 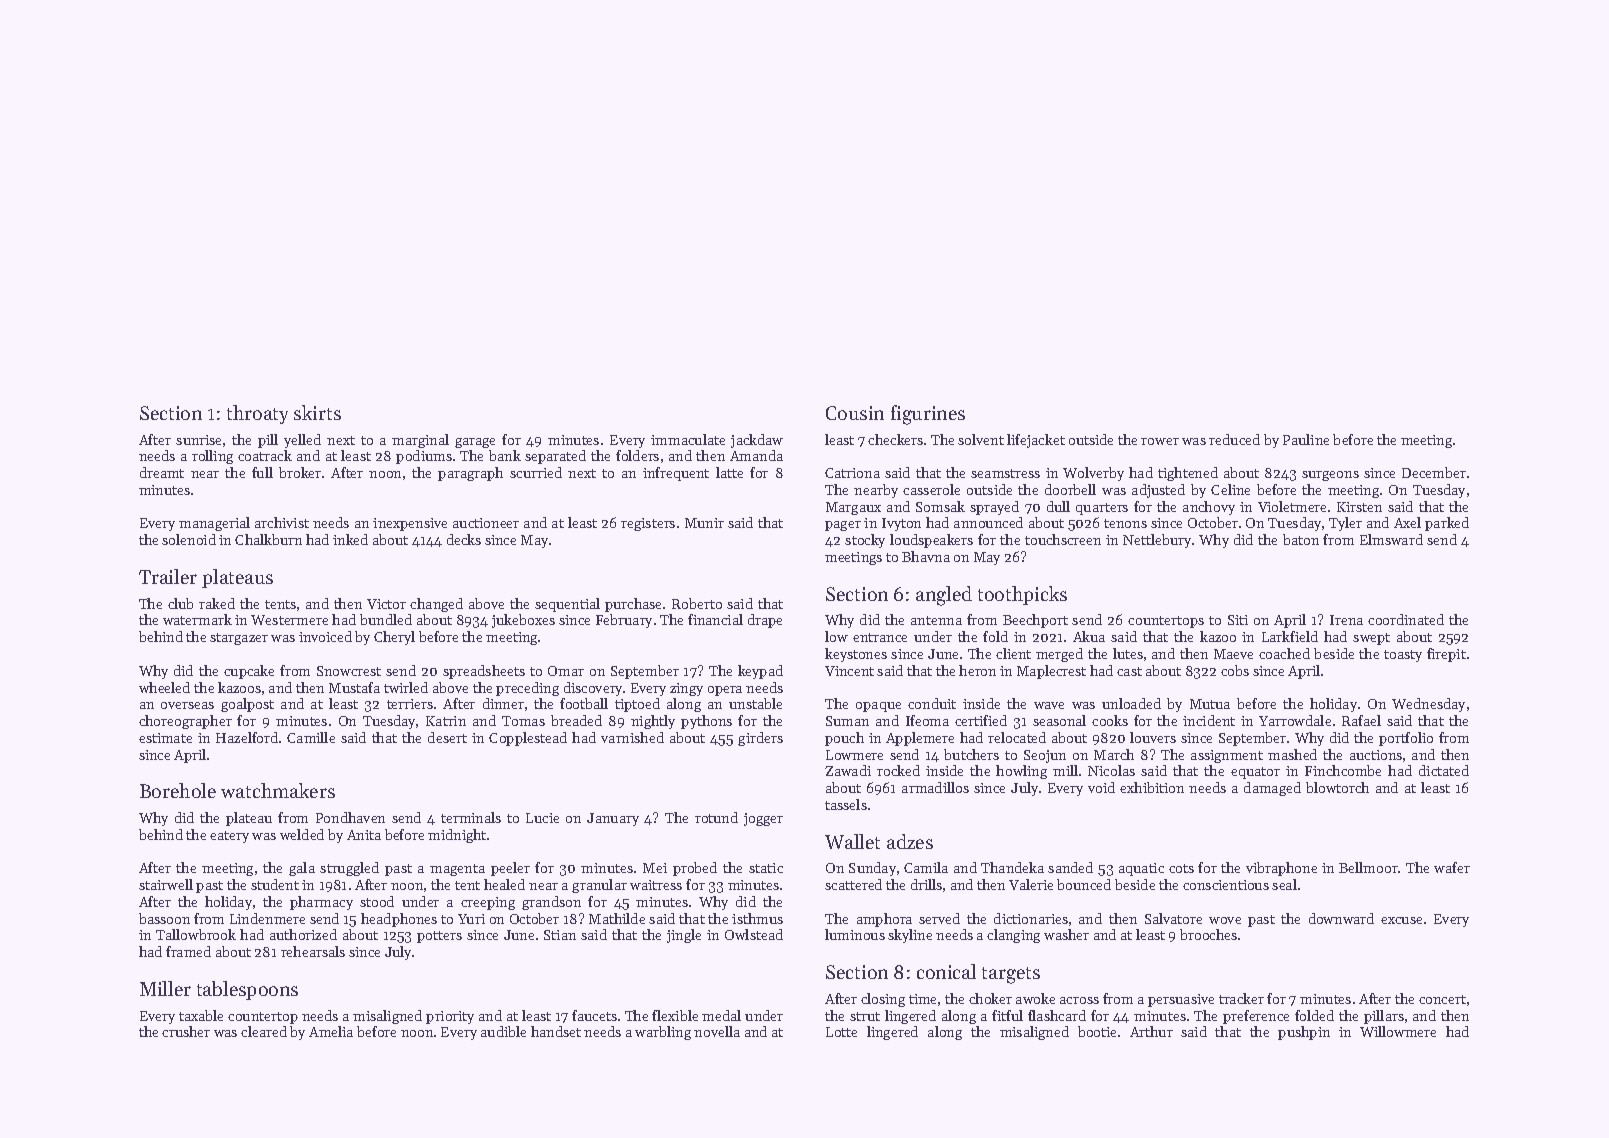 I want to click on Amelia, so click(x=331, y=1031).
